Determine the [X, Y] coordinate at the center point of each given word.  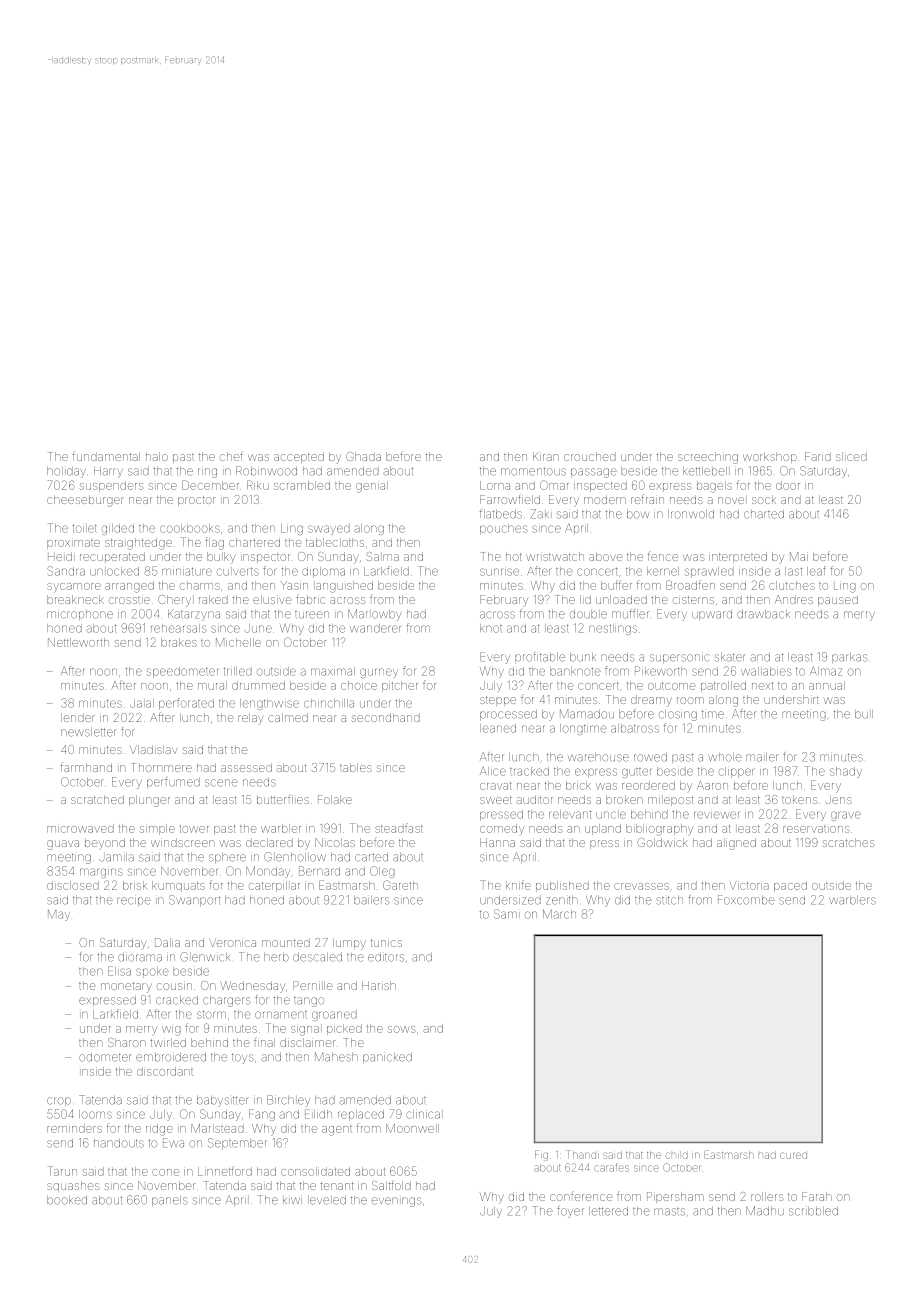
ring [207, 473]
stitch [669, 900]
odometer [105, 1057]
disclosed [73, 885]
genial [372, 487]
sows [401, 1029]
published [562, 885]
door [788, 485]
